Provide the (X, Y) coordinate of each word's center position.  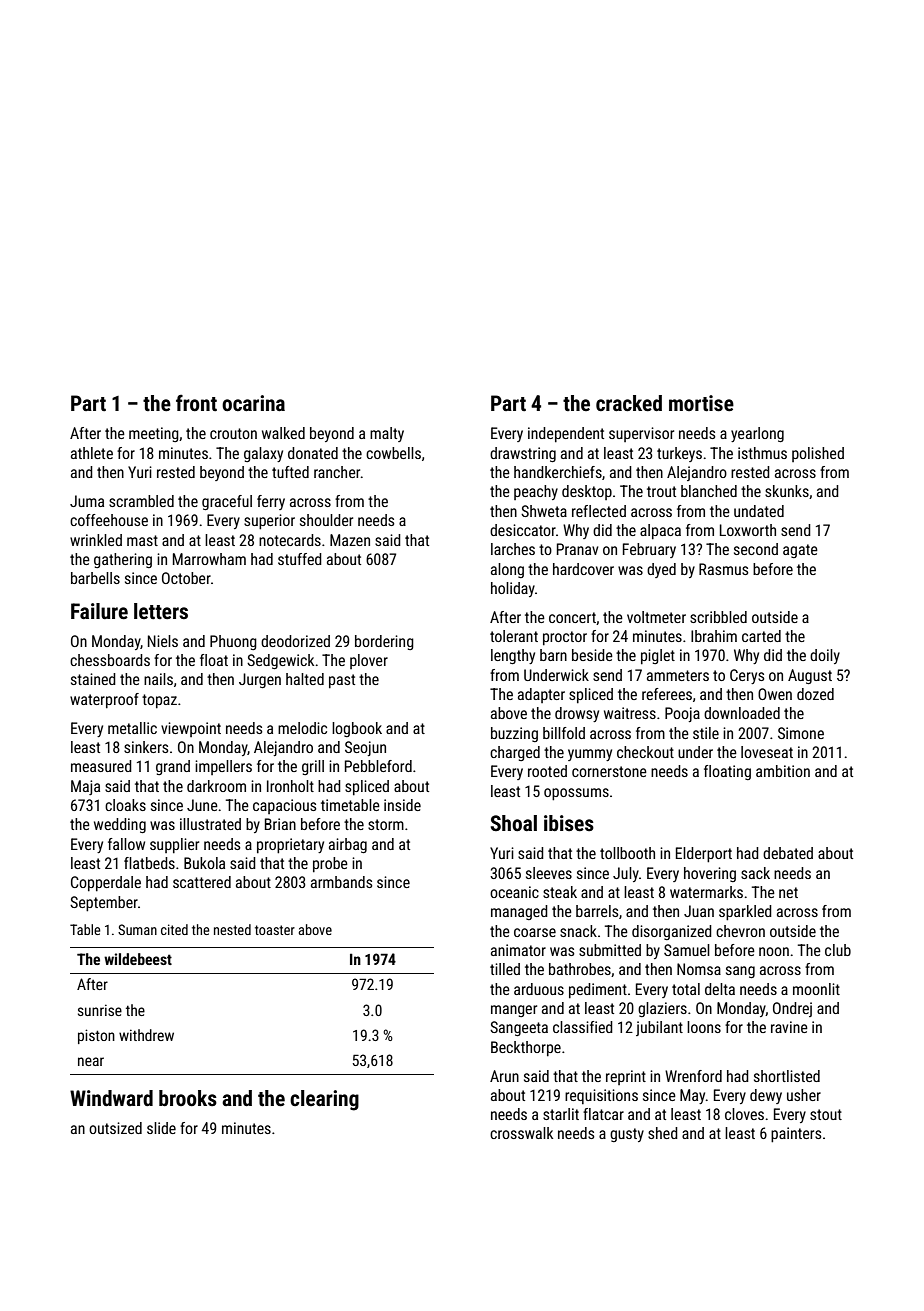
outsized (115, 1128)
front (196, 402)
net (788, 892)
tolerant (514, 636)
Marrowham (209, 559)
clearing (324, 1100)
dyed (661, 570)
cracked (629, 403)
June (202, 805)
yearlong (757, 434)
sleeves (549, 873)
